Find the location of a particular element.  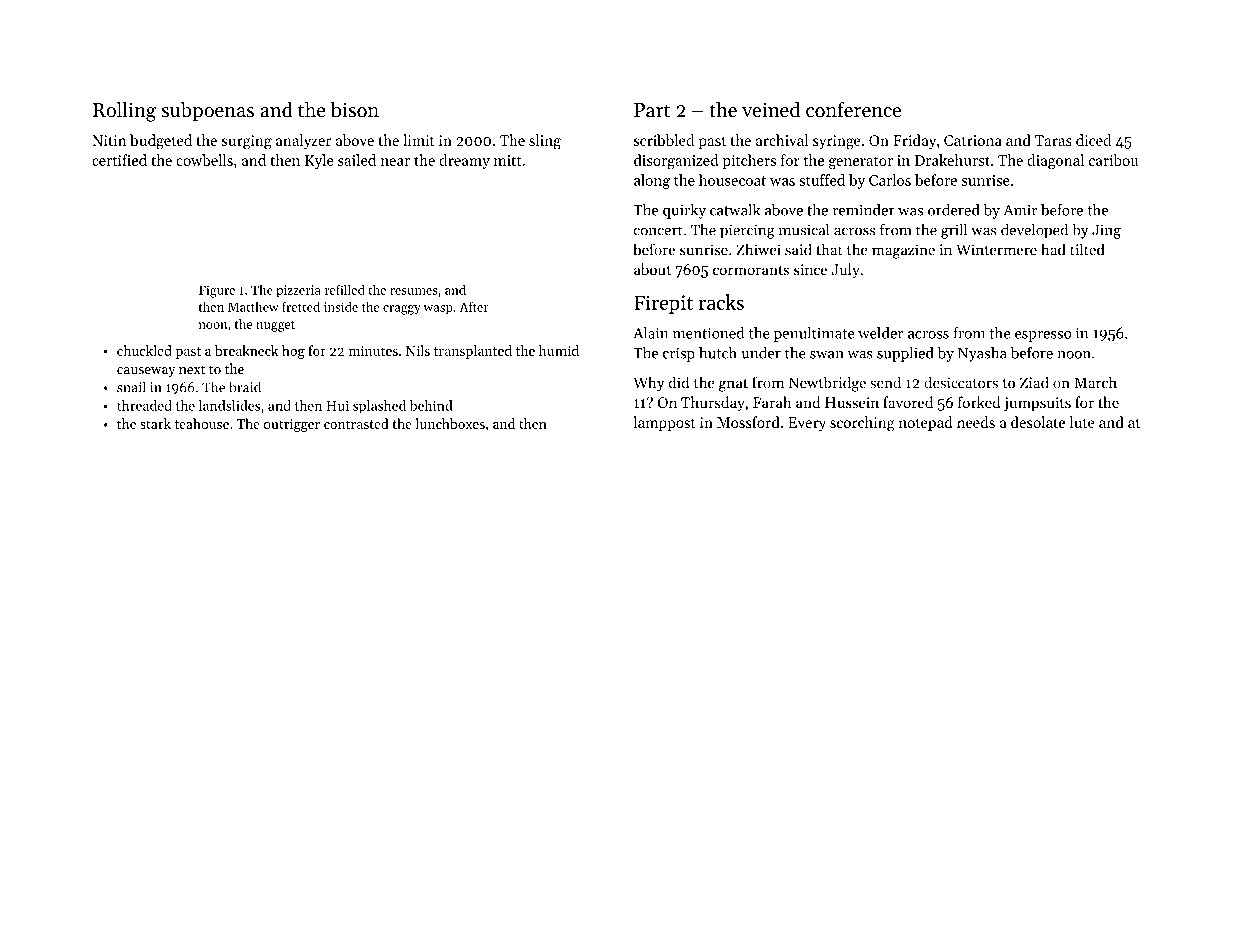

March is located at coordinates (1095, 382).
